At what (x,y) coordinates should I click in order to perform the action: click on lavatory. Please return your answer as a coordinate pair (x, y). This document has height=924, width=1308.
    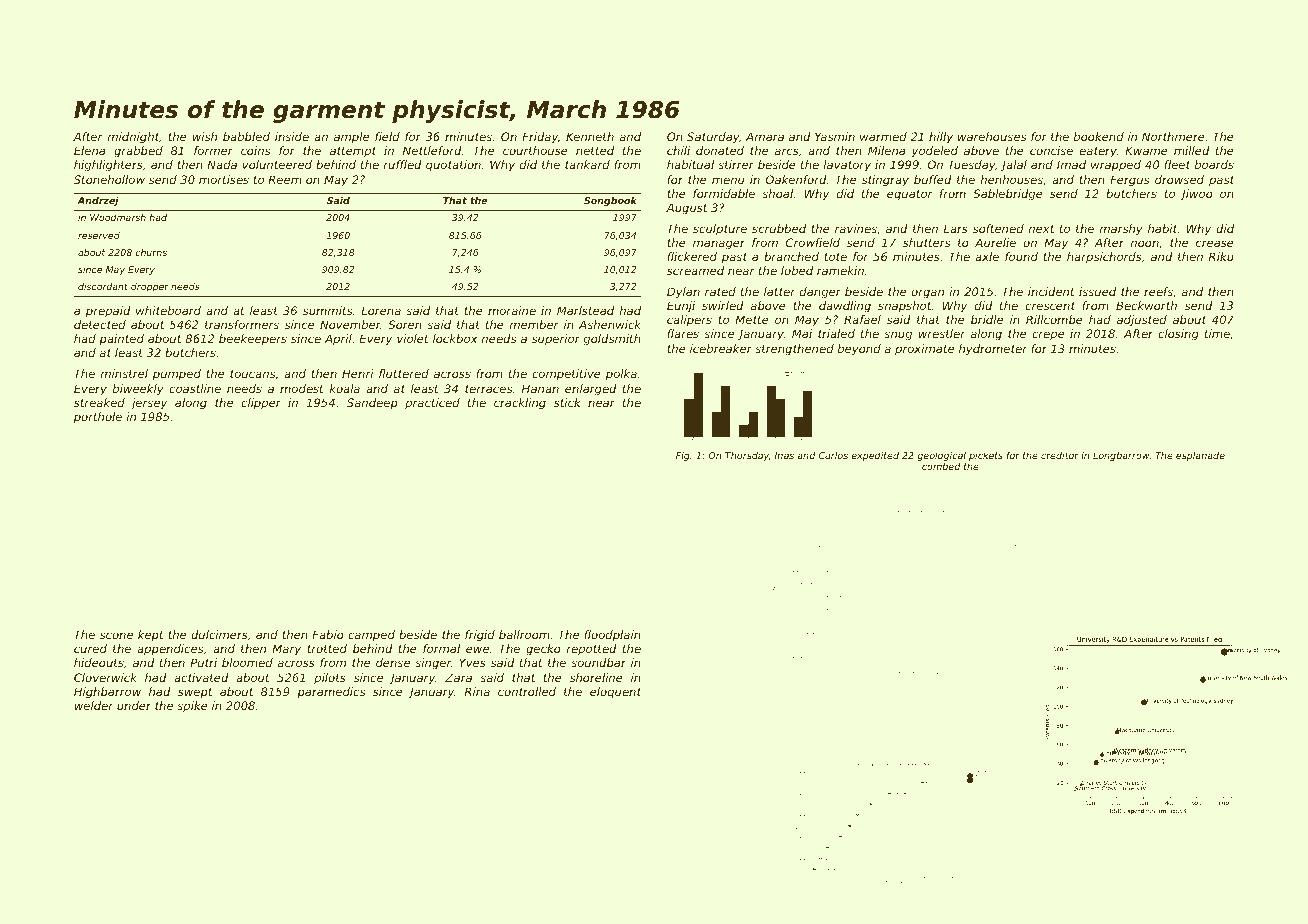
    Looking at the image, I should click on (847, 166).
